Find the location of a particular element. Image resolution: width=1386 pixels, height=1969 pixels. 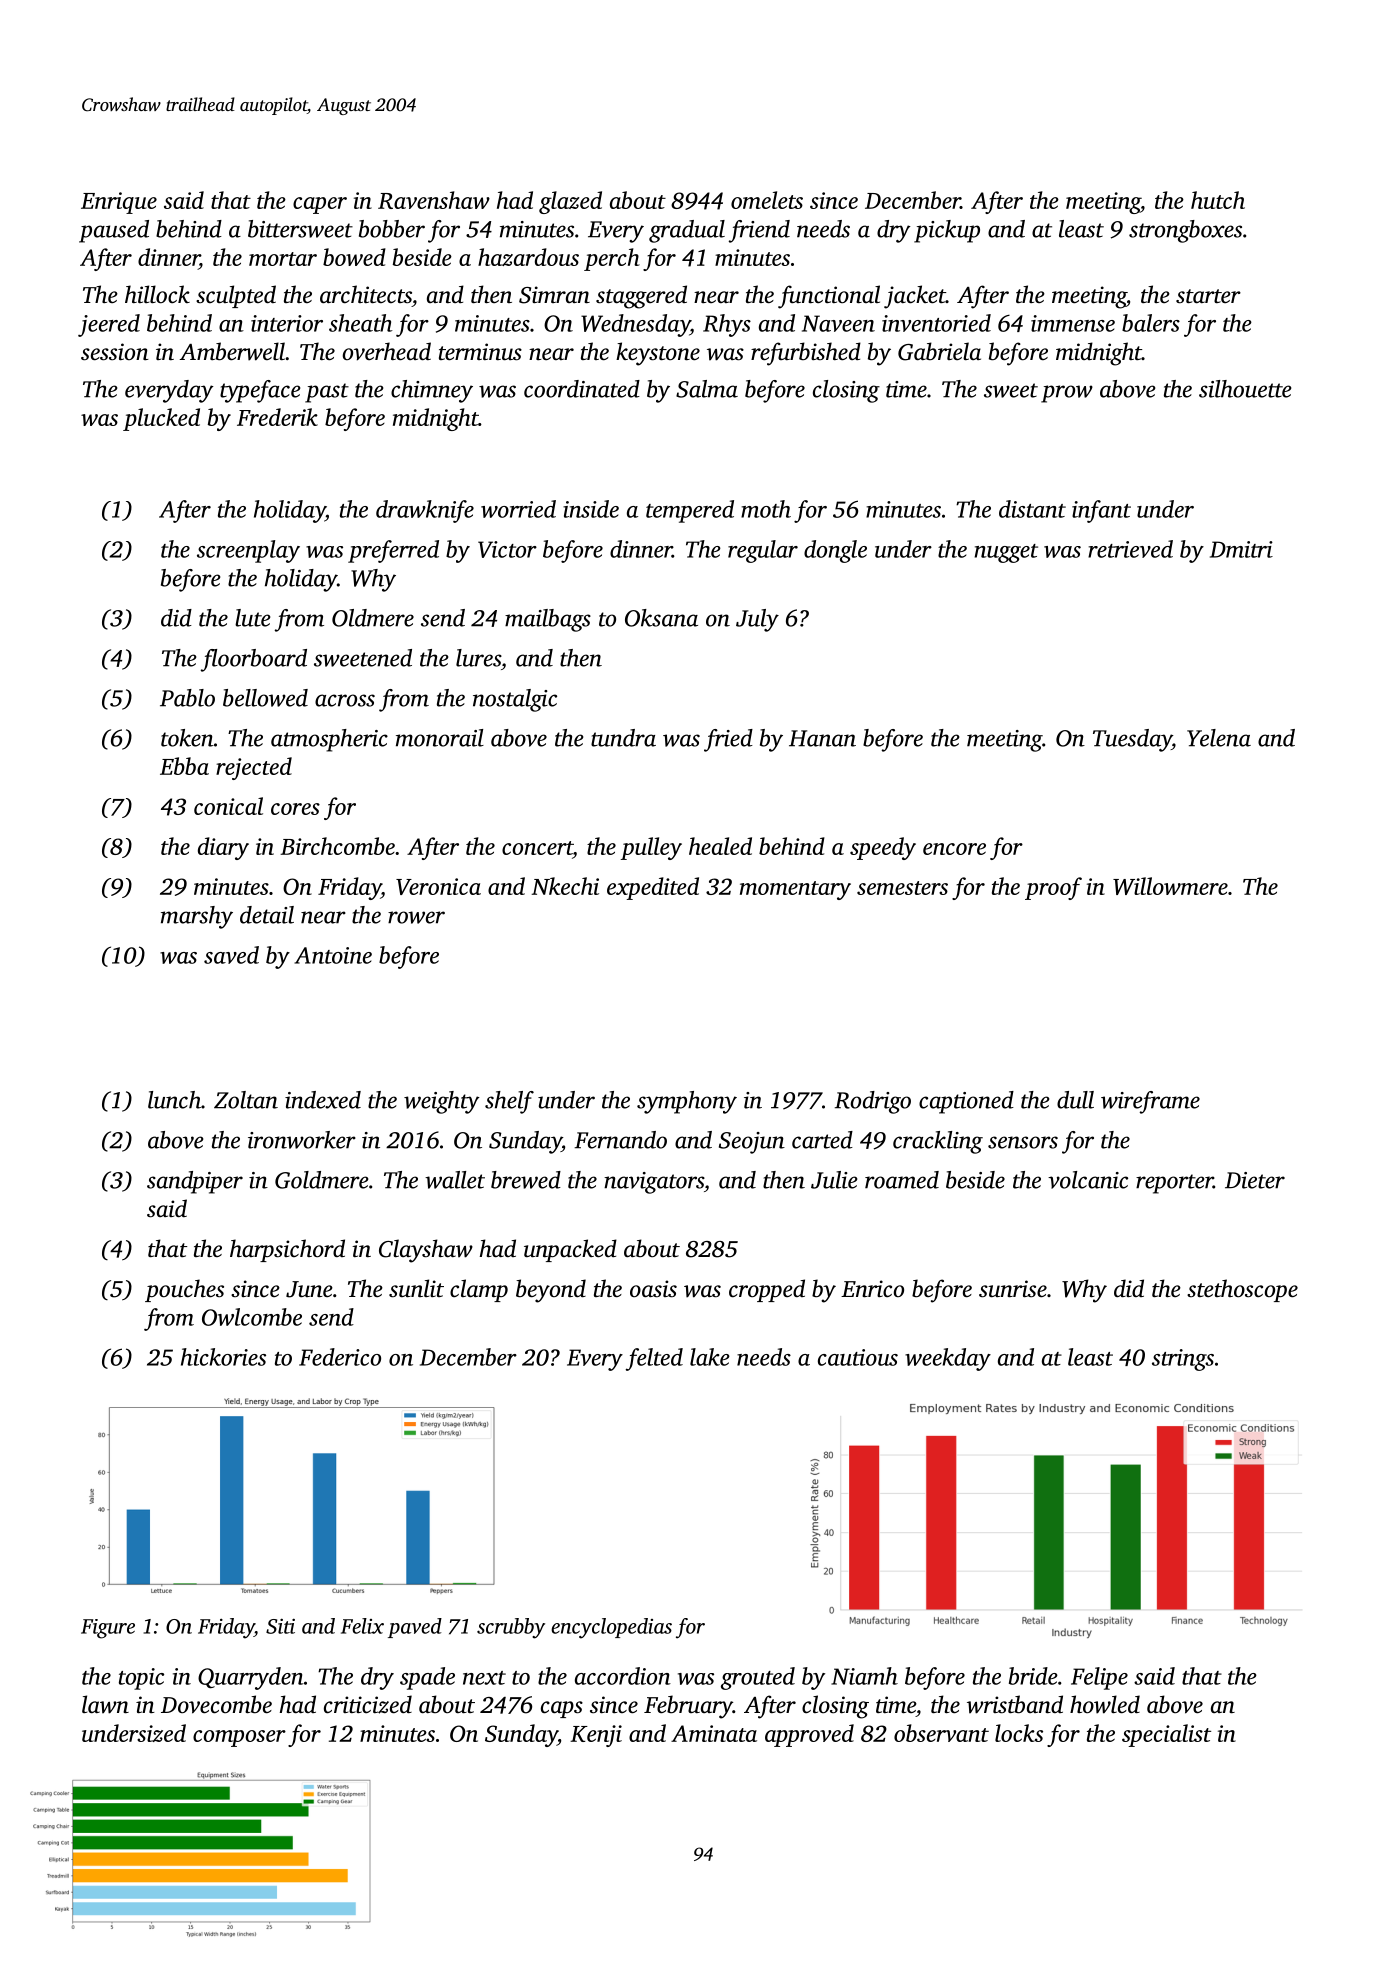

omelets is located at coordinates (767, 200).
